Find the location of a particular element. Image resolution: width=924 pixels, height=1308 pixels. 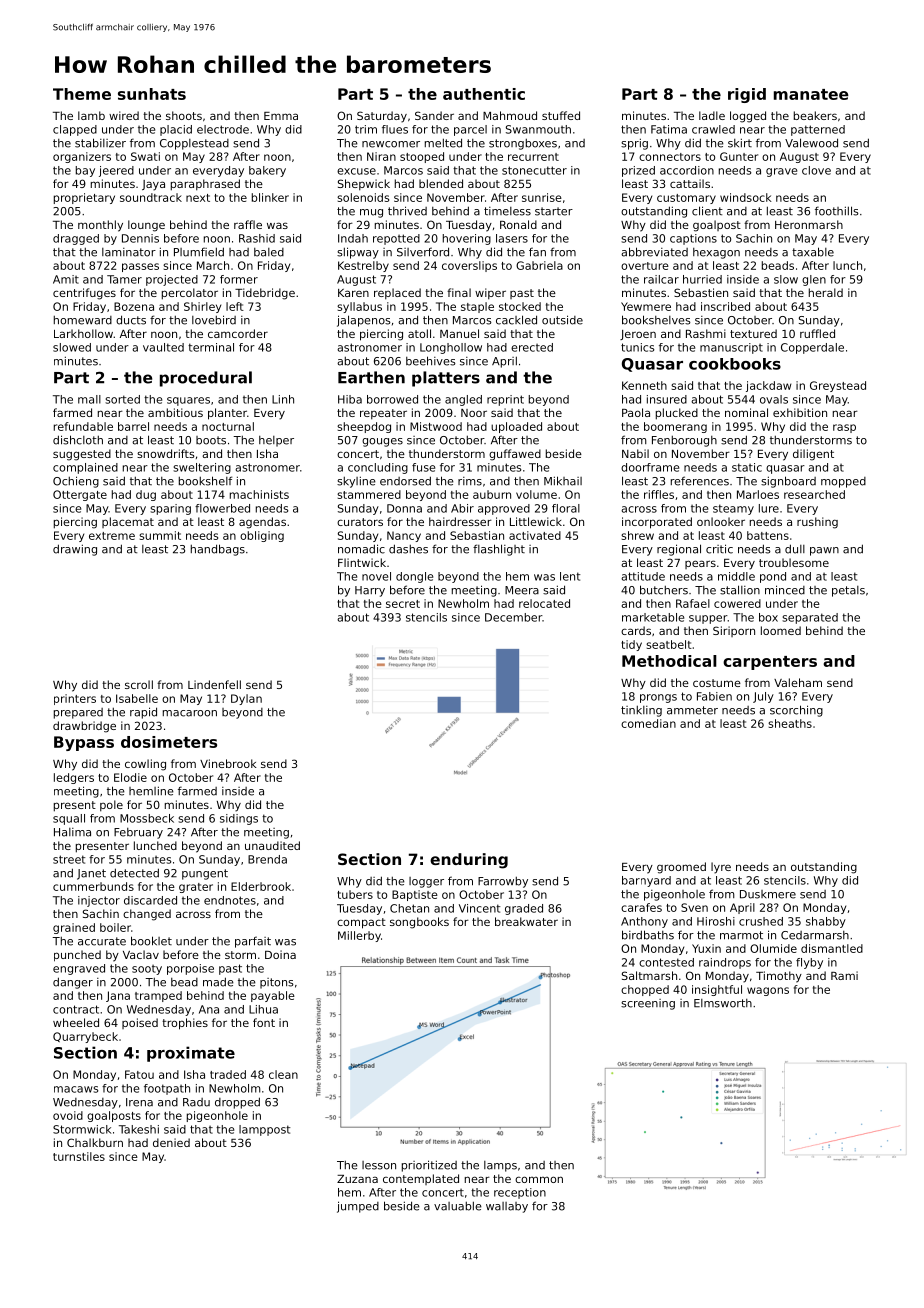

Greystead is located at coordinates (838, 386).
